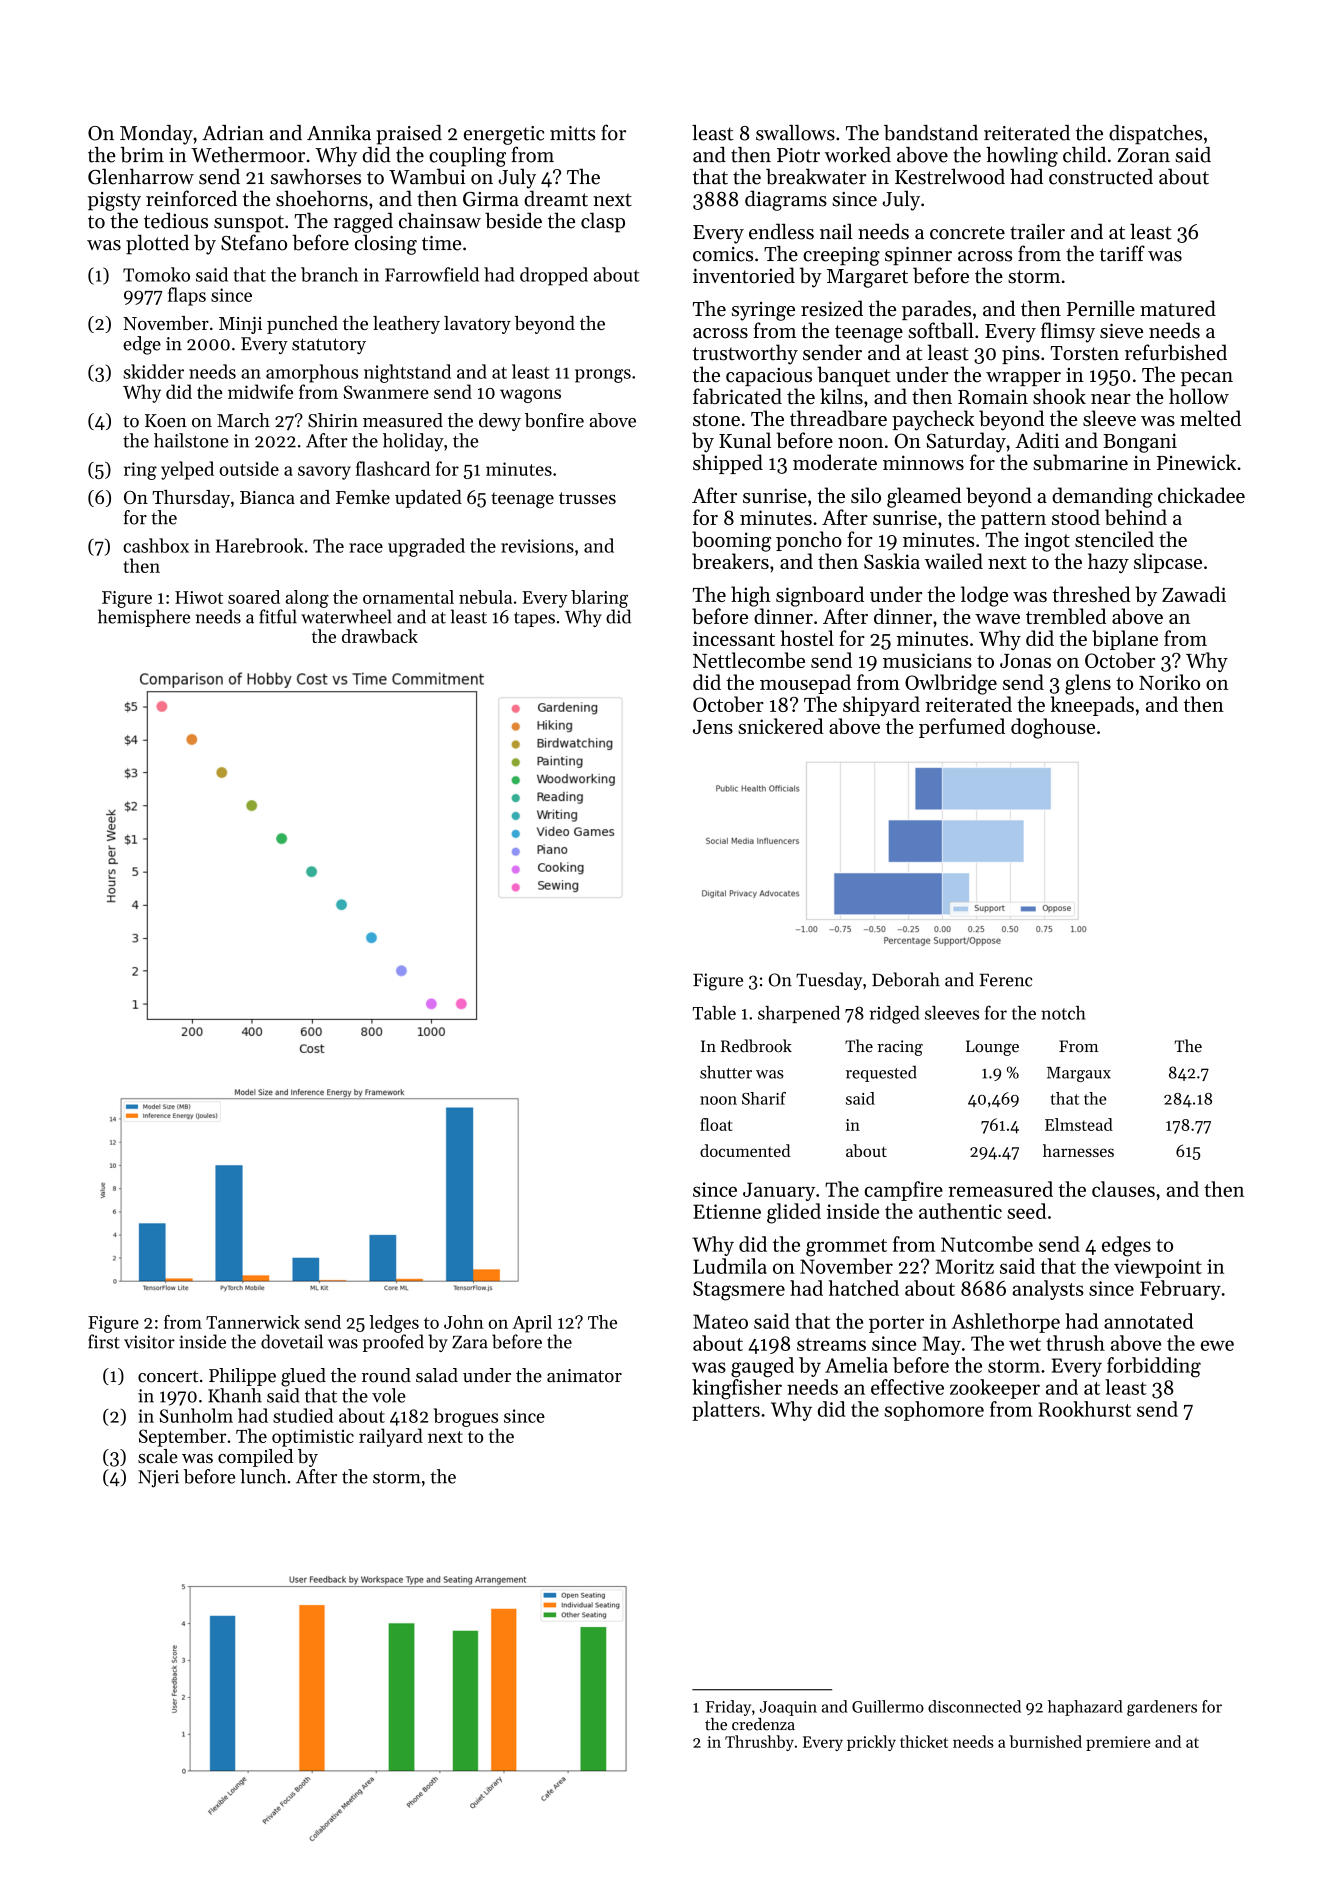  Describe the element at coordinates (322, 198) in the screenshot. I see `shoehorns` at that location.
